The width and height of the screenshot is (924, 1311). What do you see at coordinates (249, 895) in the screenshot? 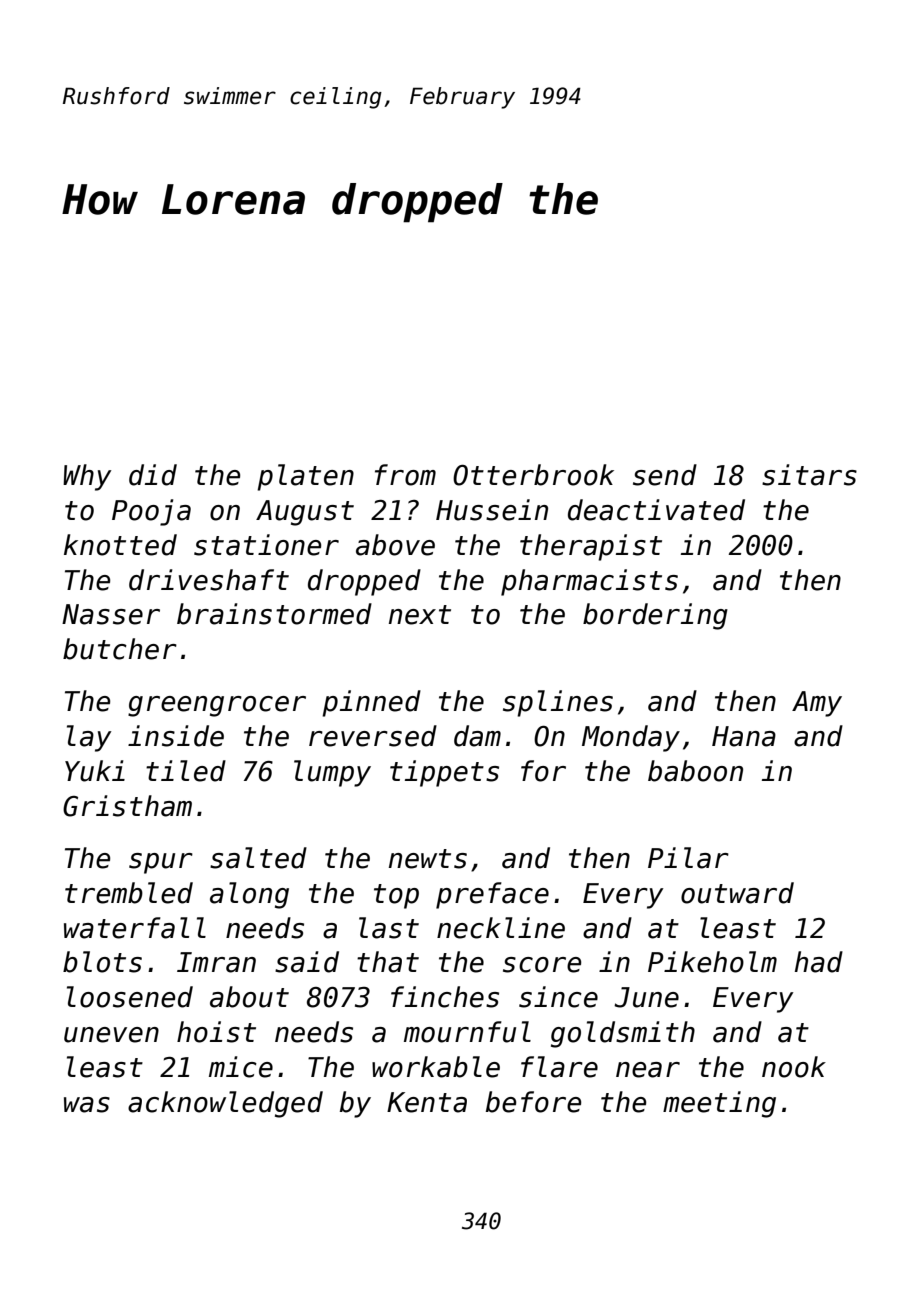
I see `along` at bounding box center [249, 895].
